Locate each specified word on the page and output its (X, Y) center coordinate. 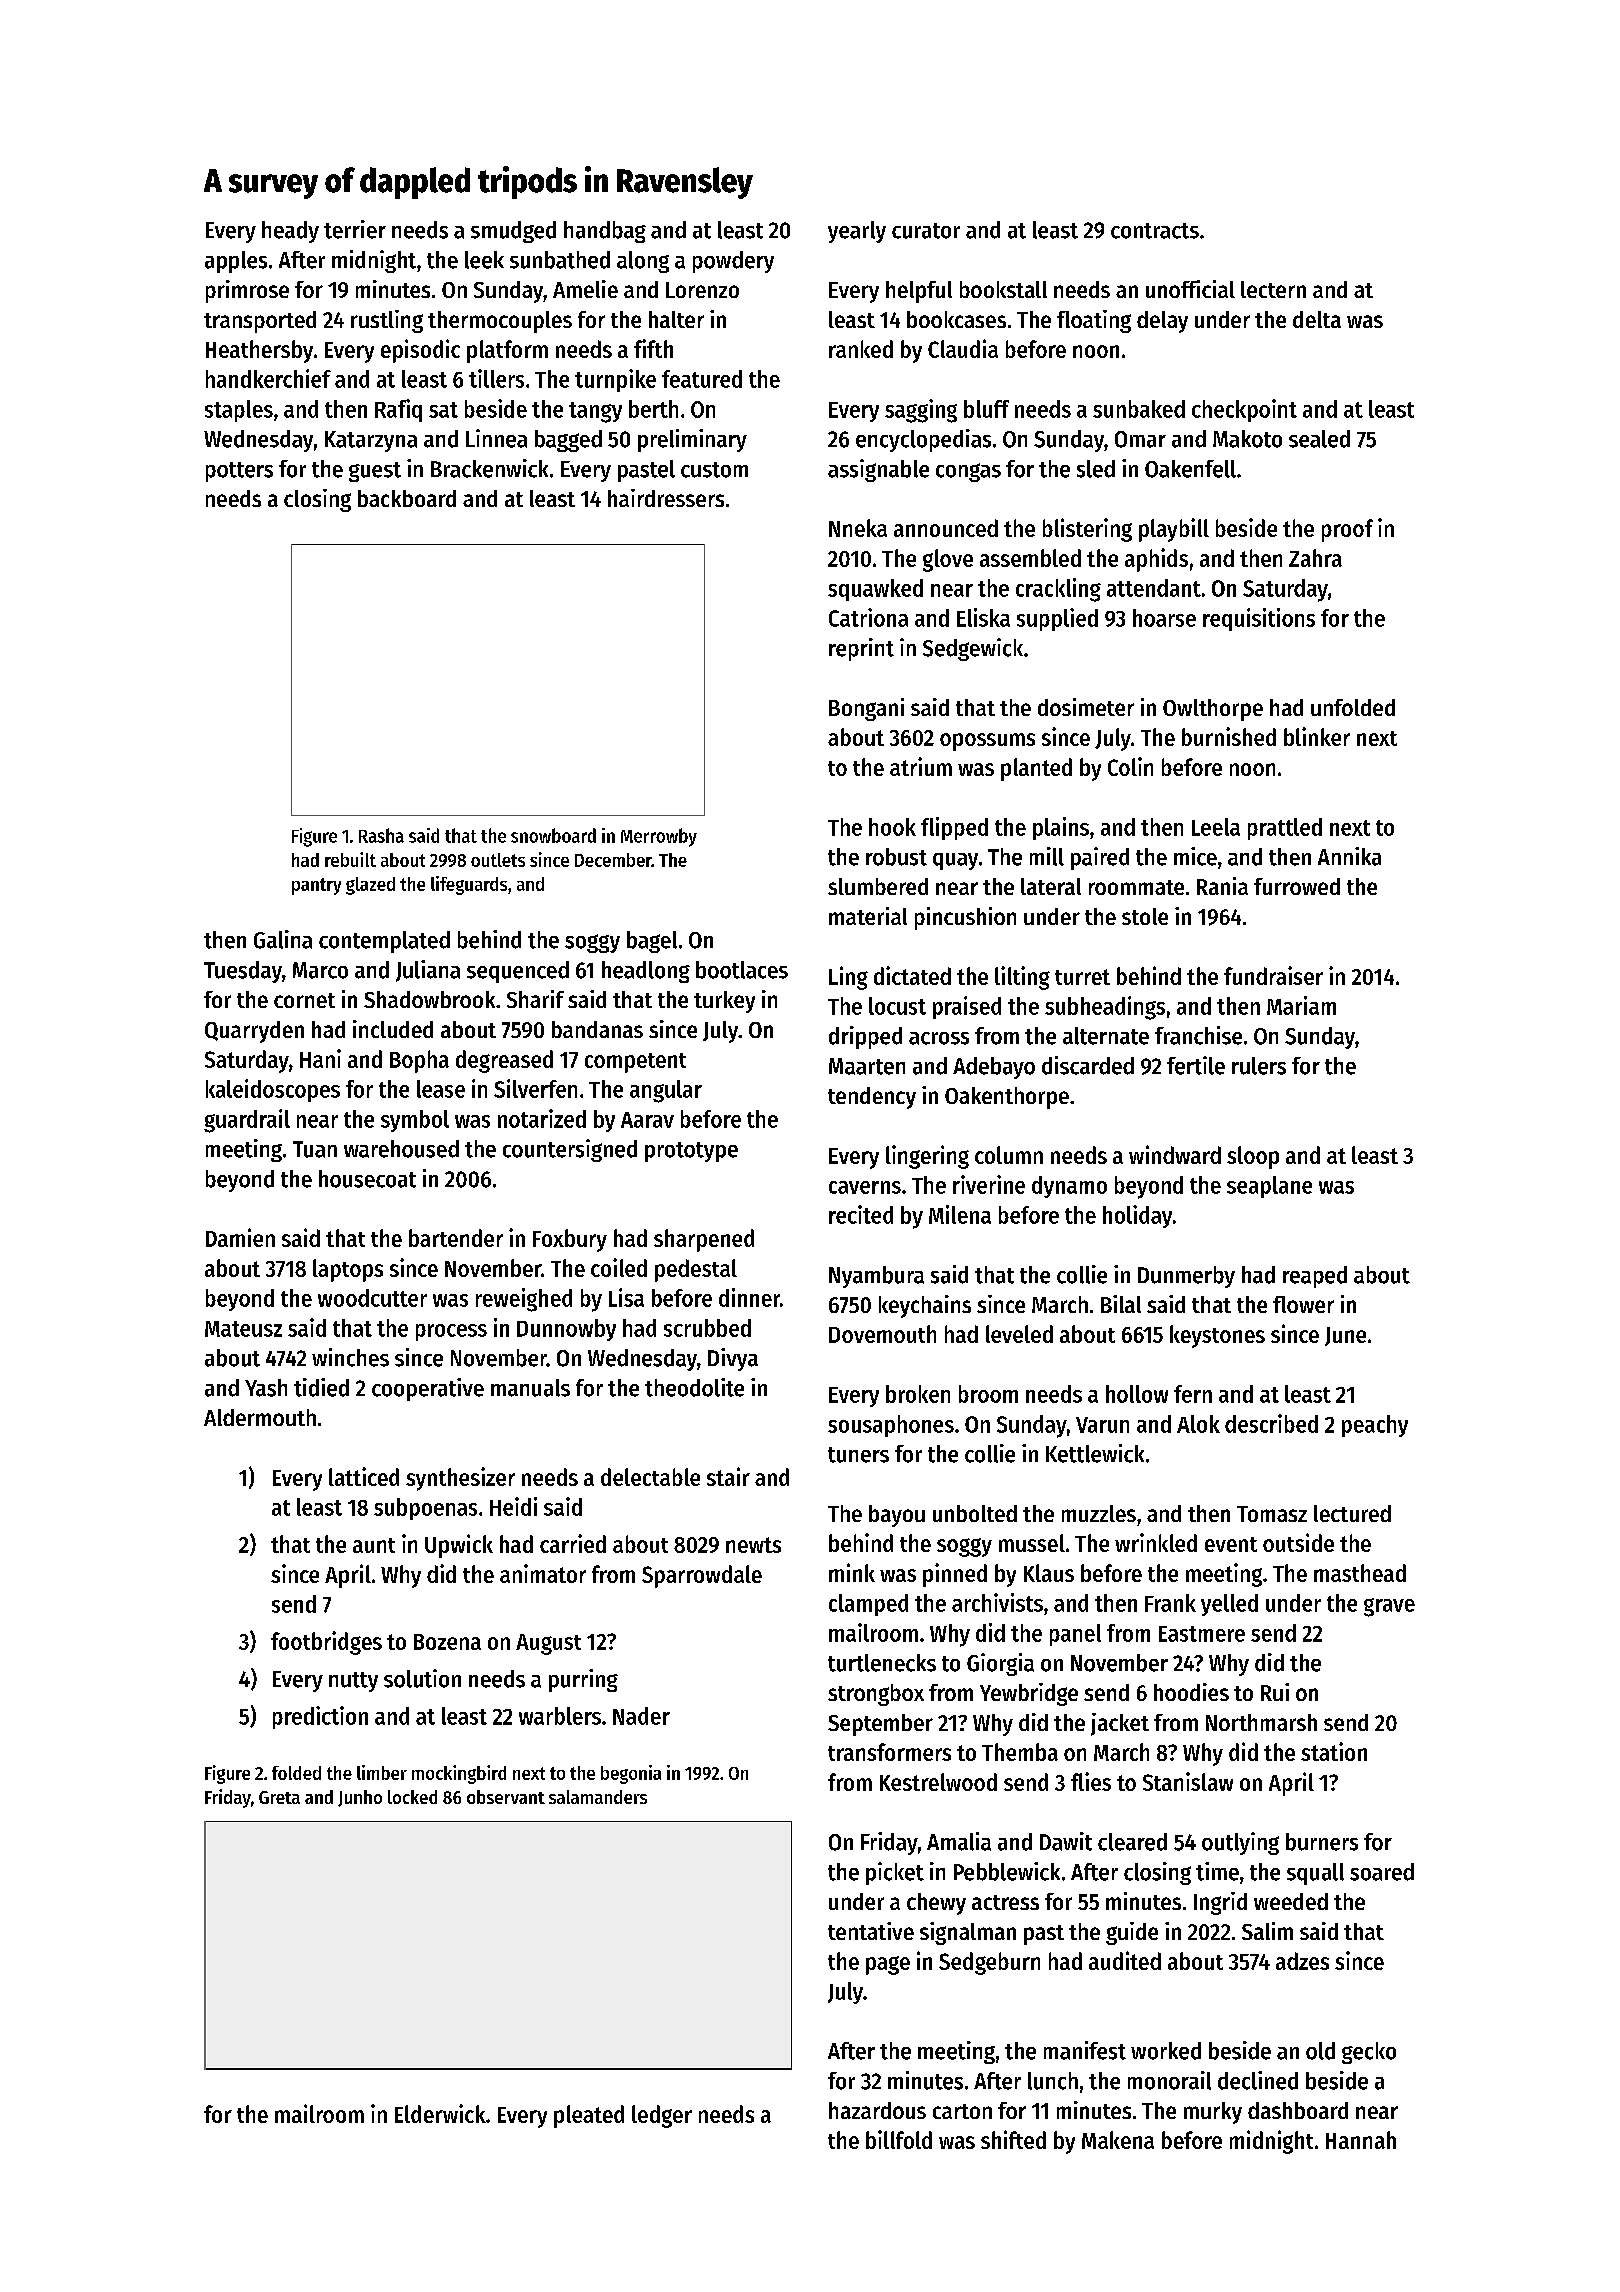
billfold (899, 2139)
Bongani (866, 709)
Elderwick (440, 2113)
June (1345, 1336)
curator (926, 231)
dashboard (1298, 2110)
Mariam (1301, 1005)
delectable (650, 1477)
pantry (316, 886)
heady (290, 232)
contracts (1155, 231)
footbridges (326, 1643)
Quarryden (254, 1032)
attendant (1154, 588)
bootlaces (742, 970)
